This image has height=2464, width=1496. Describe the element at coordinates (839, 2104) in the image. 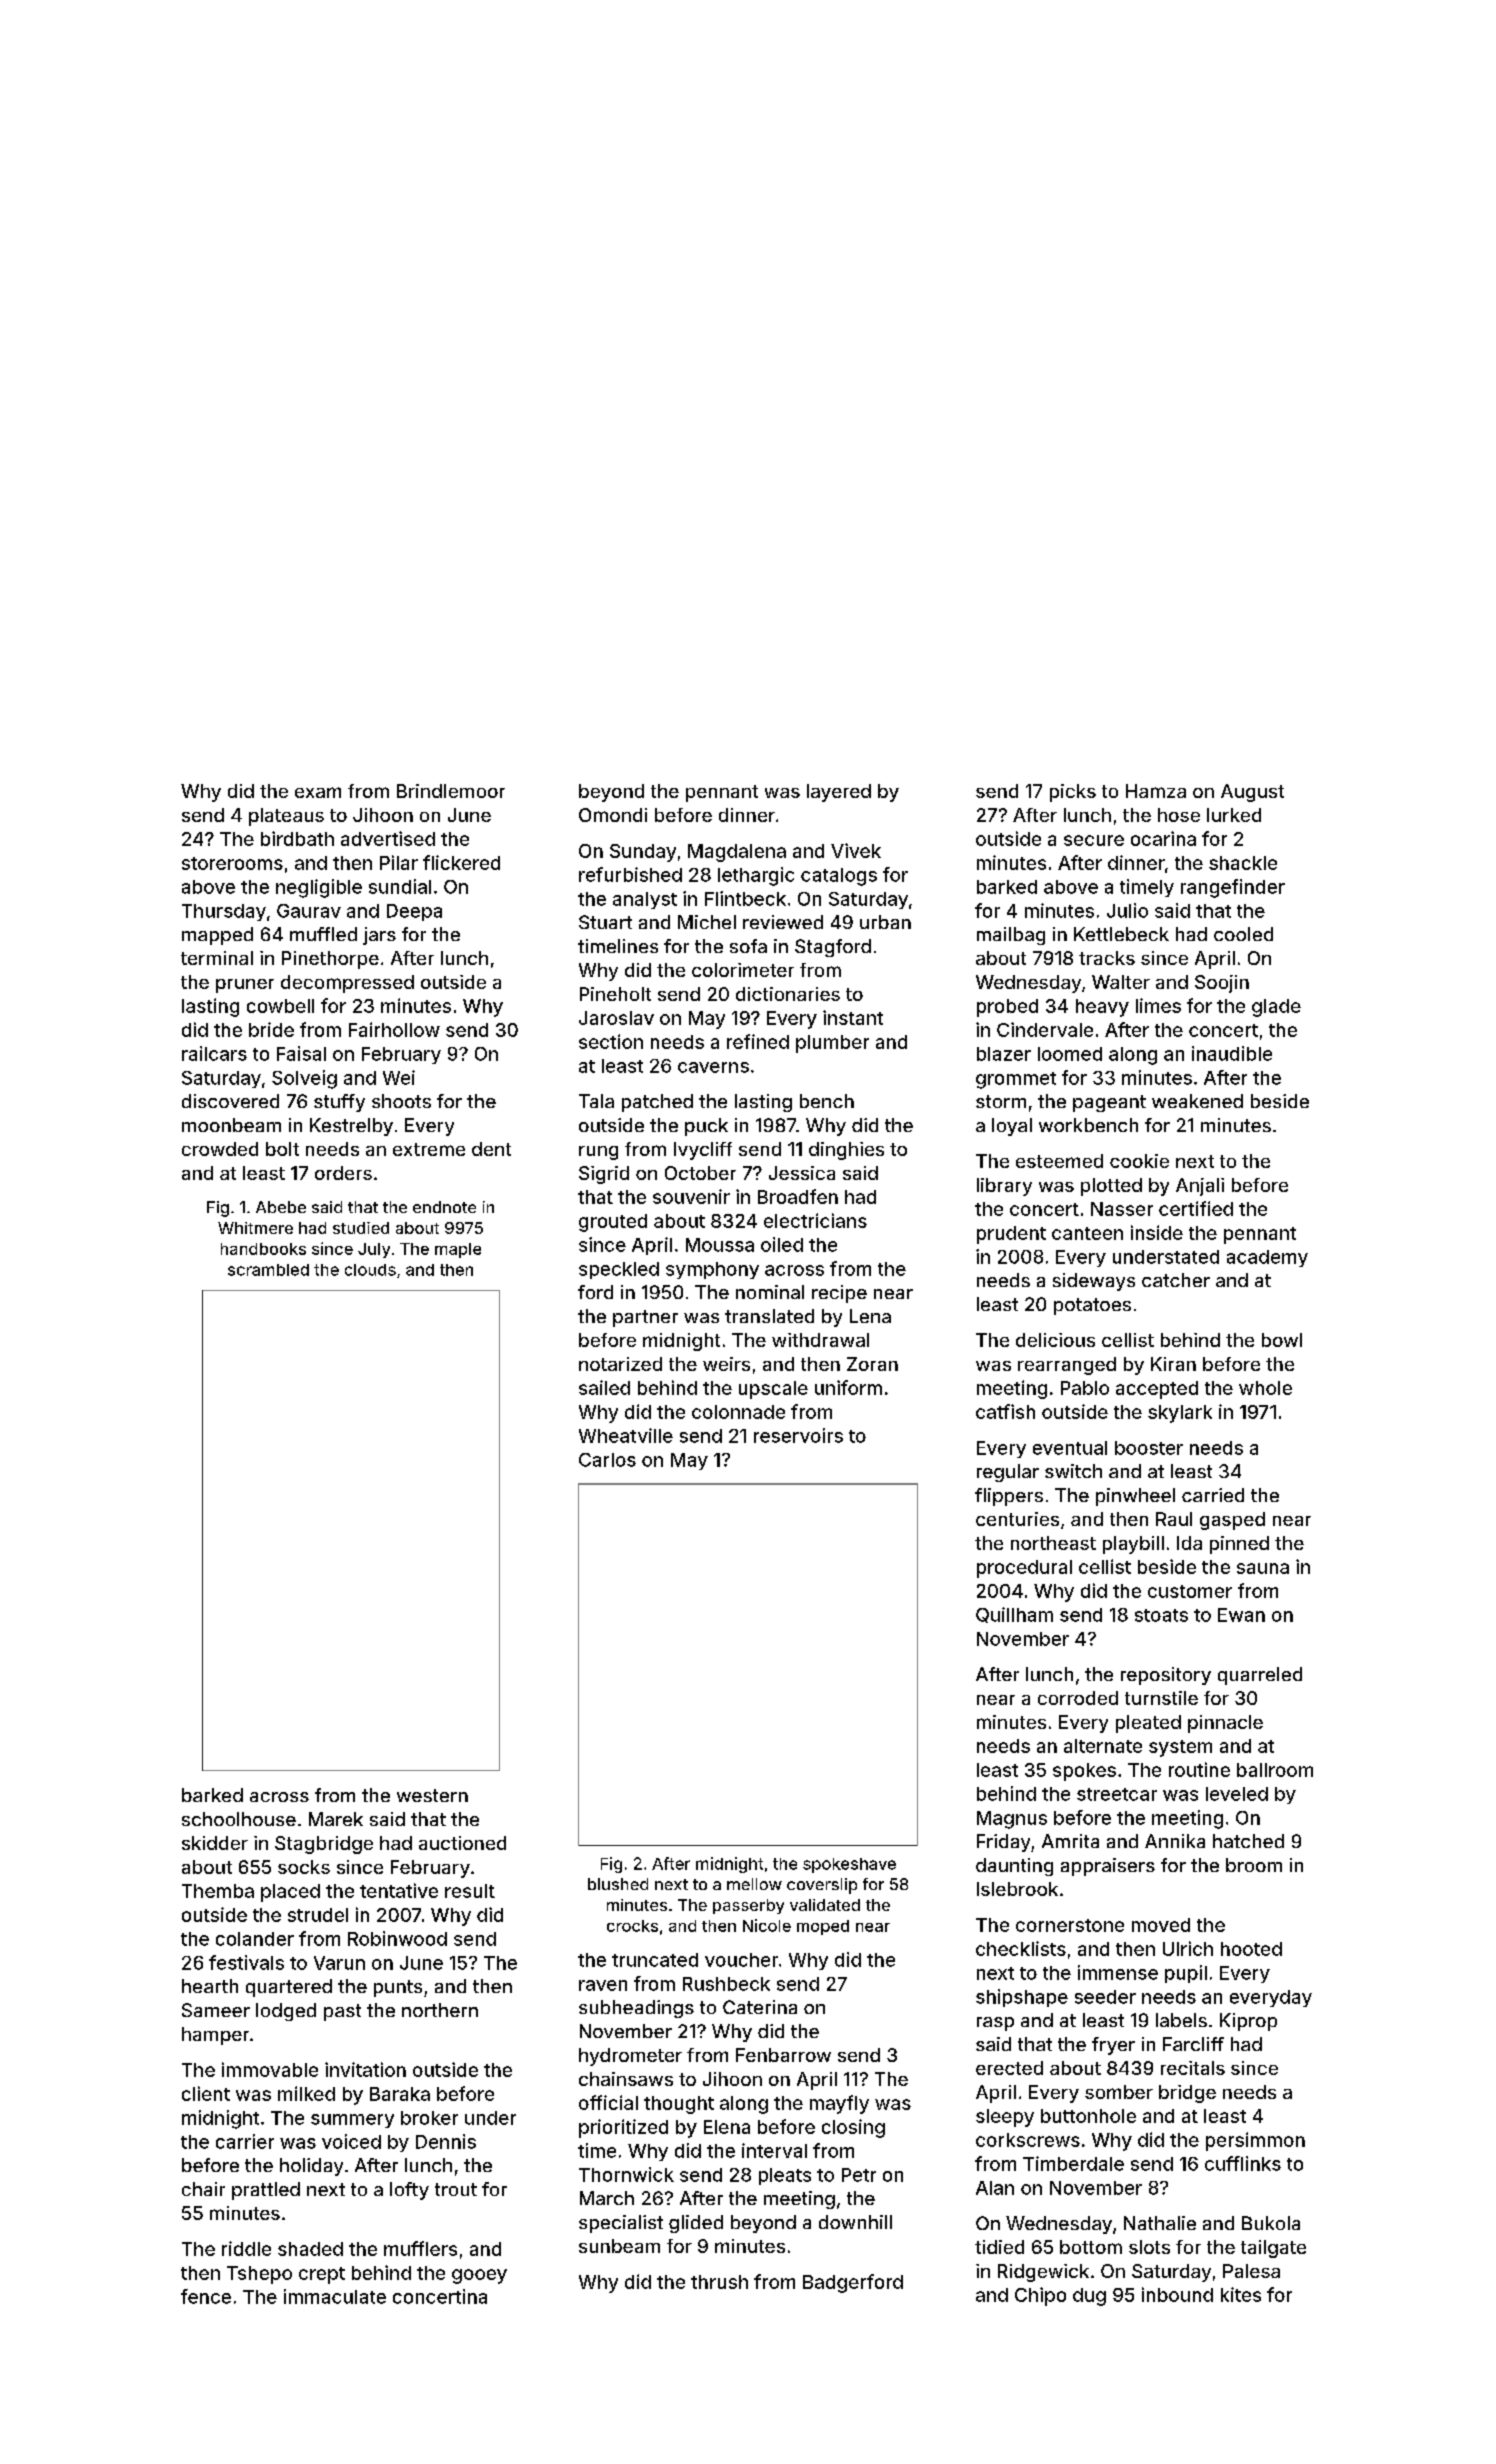

I see `mayfly` at that location.
